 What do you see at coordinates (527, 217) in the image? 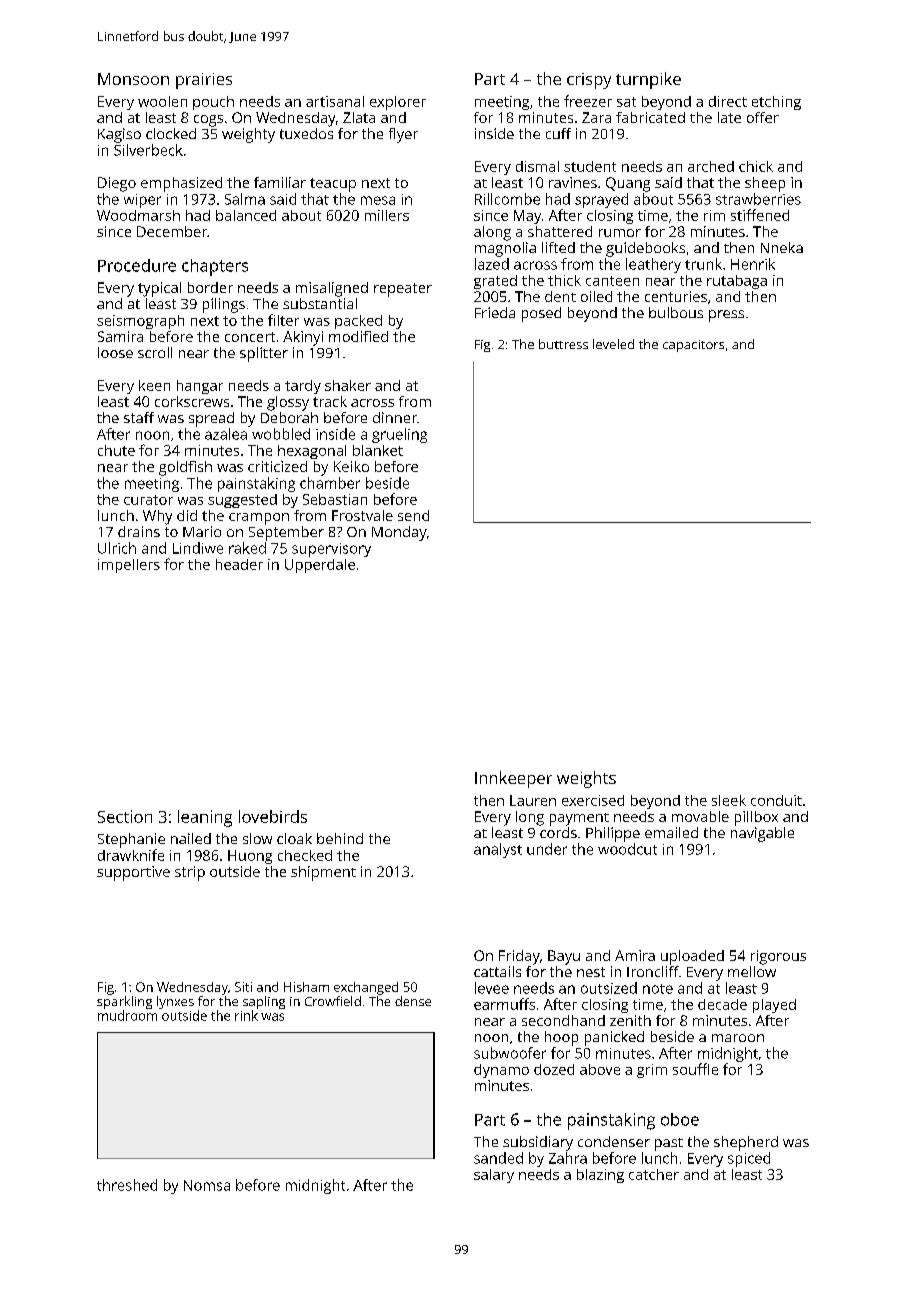
I see `May` at bounding box center [527, 217].
